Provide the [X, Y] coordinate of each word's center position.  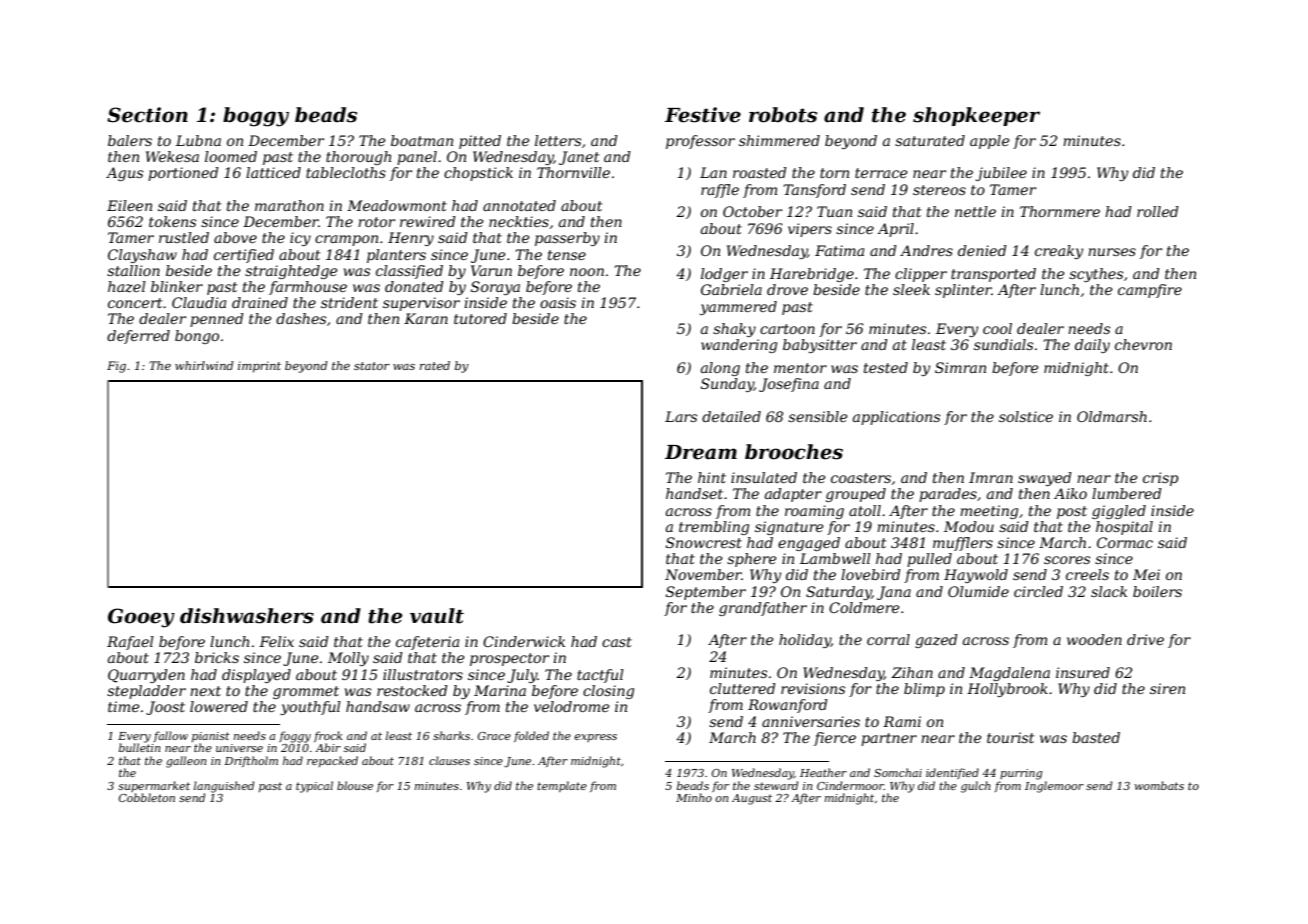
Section [147, 115]
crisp [1161, 479]
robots [783, 115]
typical [314, 787]
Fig [116, 367]
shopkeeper [976, 116]
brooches [794, 452]
